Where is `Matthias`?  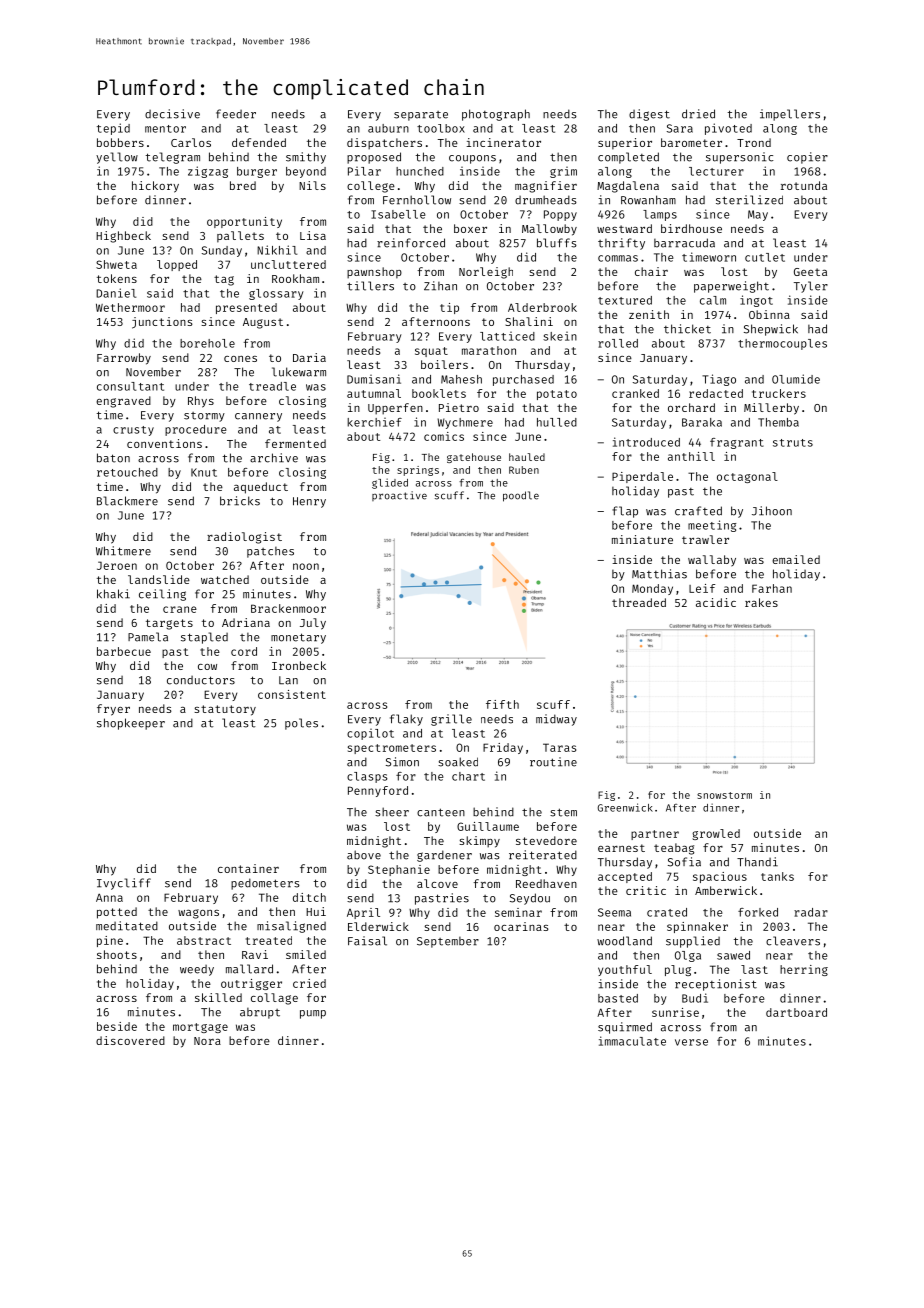 Matthias is located at coordinates (659, 574).
